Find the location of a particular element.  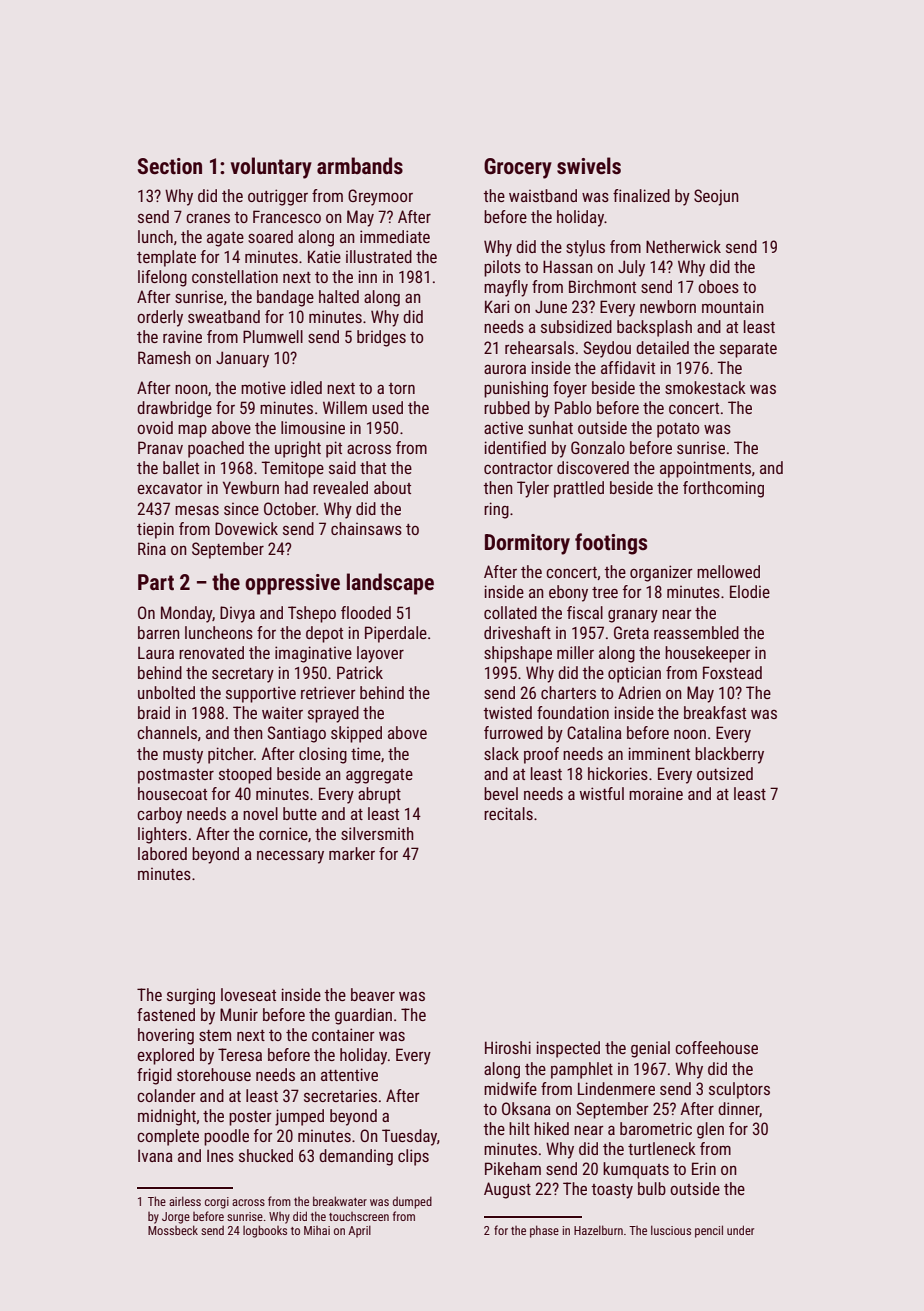

Grocery is located at coordinates (518, 168).
